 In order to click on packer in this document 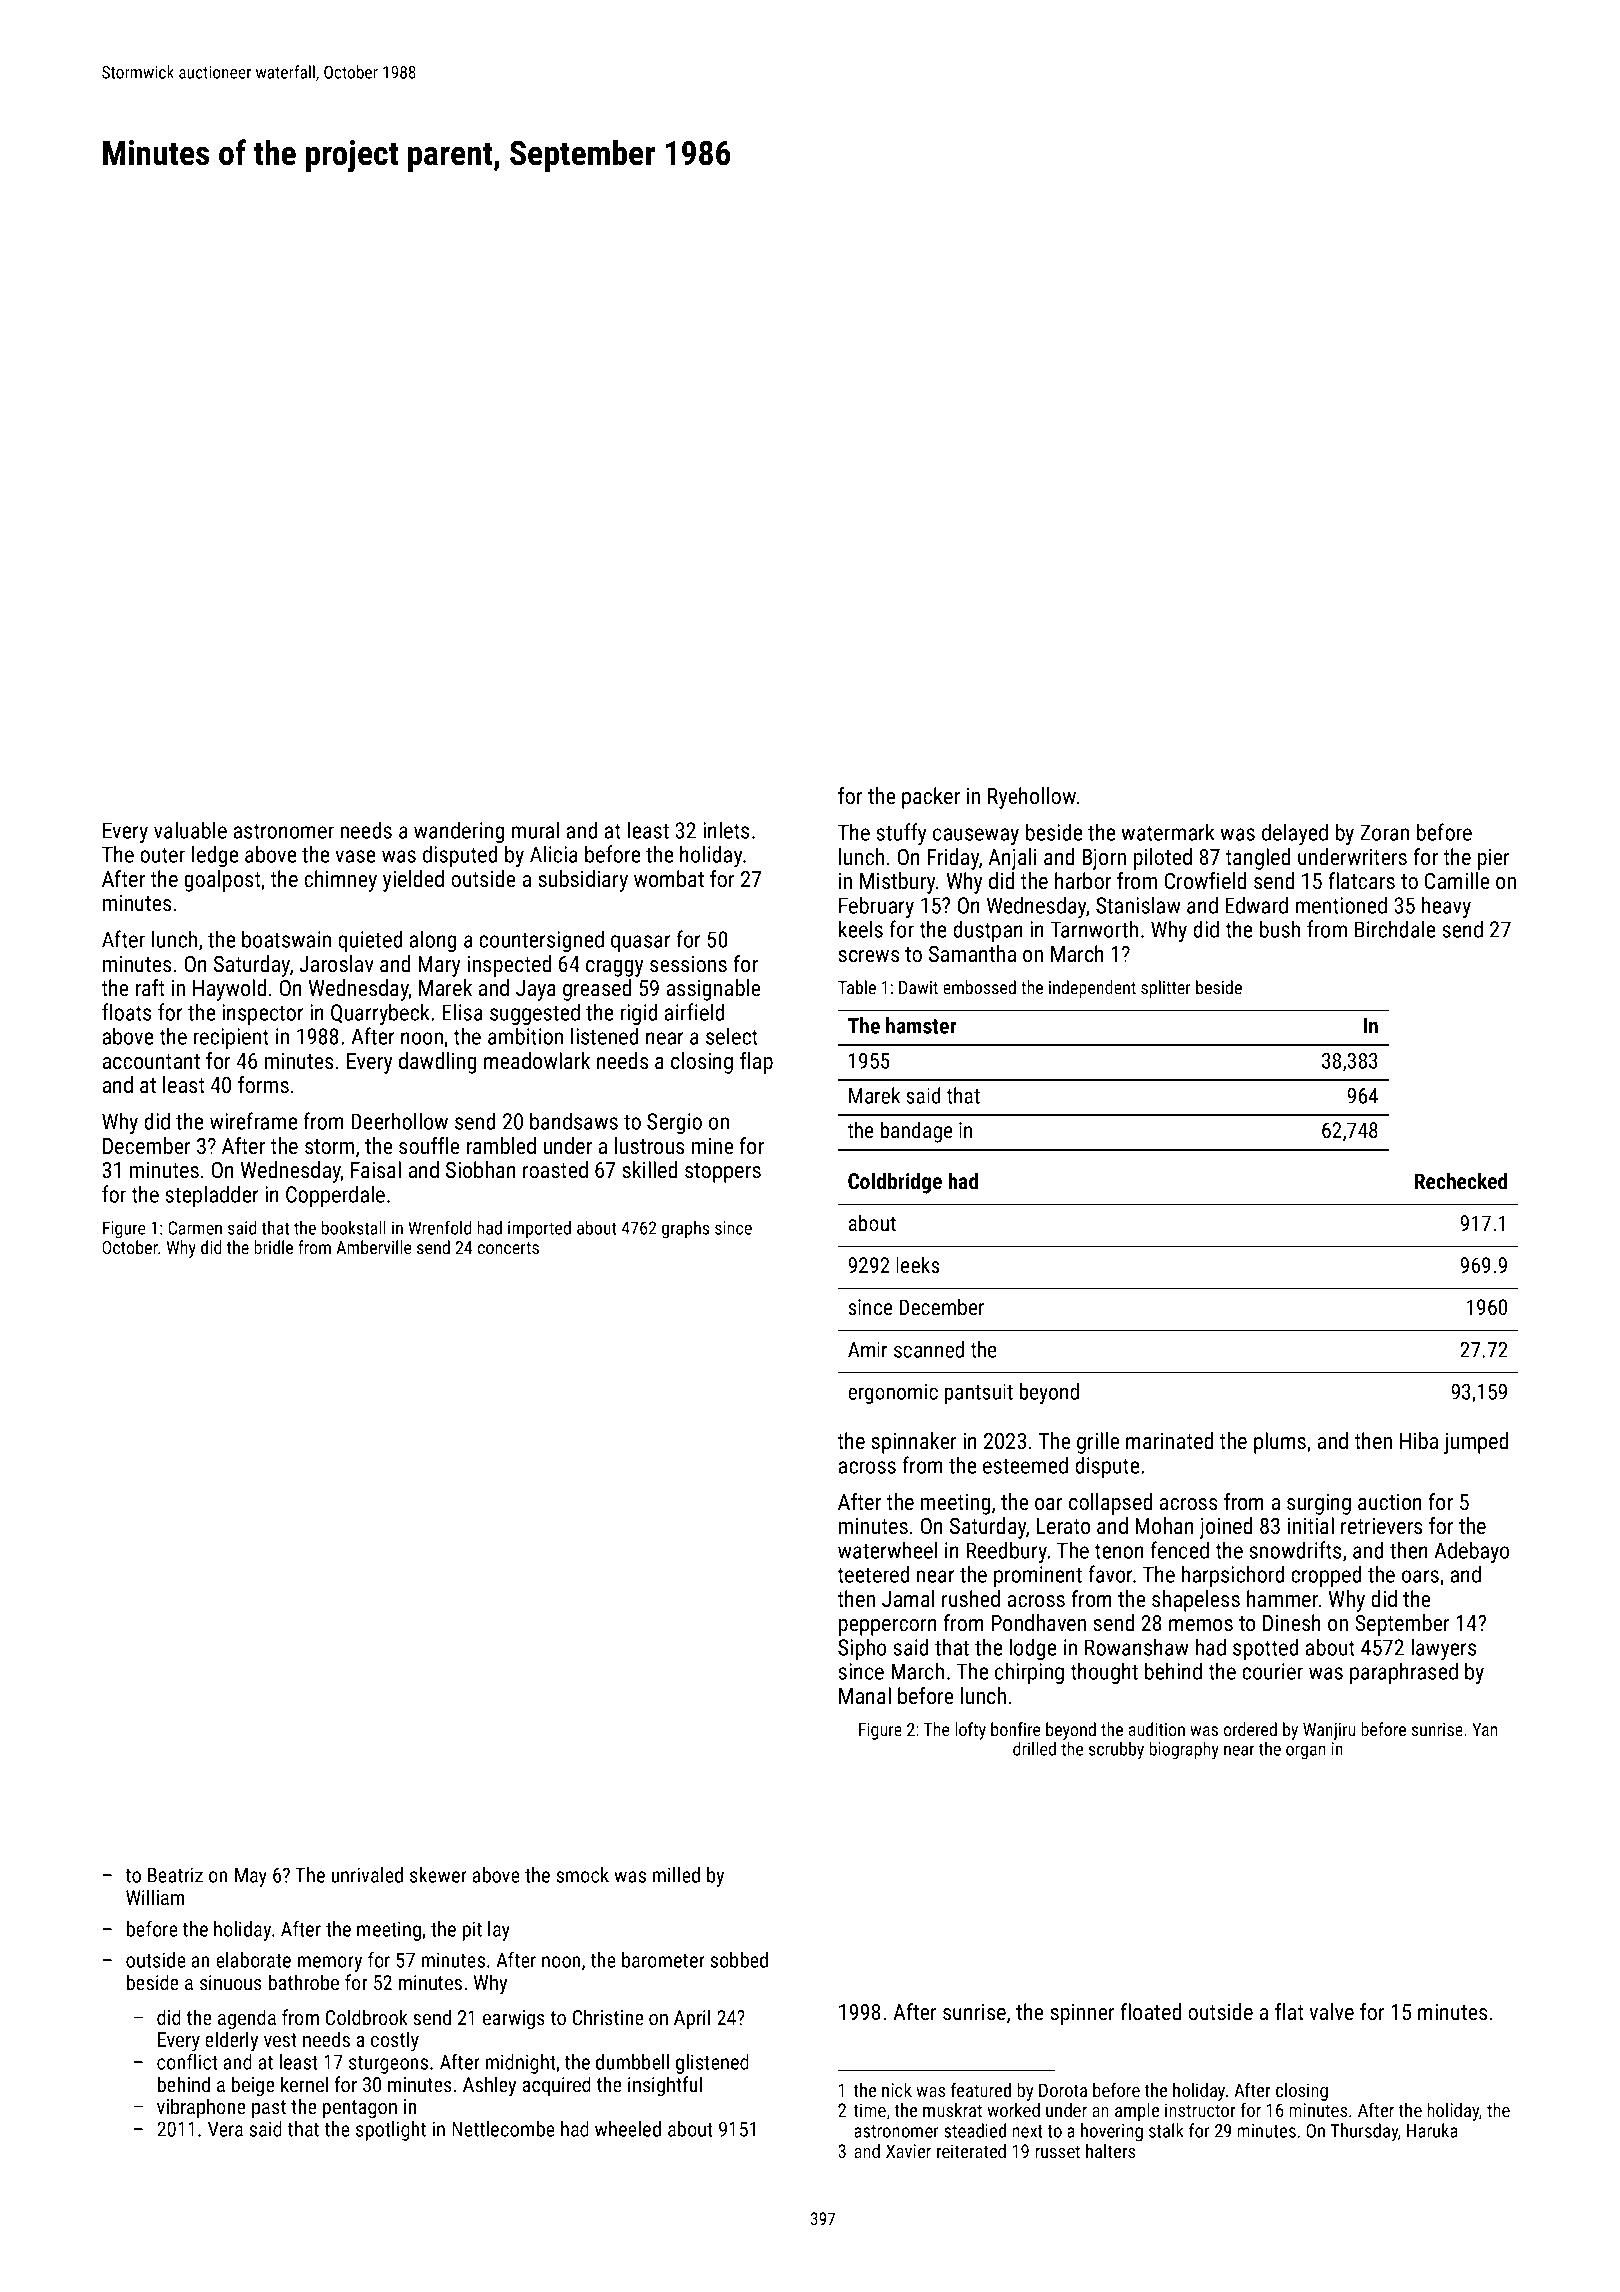, I will do `click(931, 798)`.
